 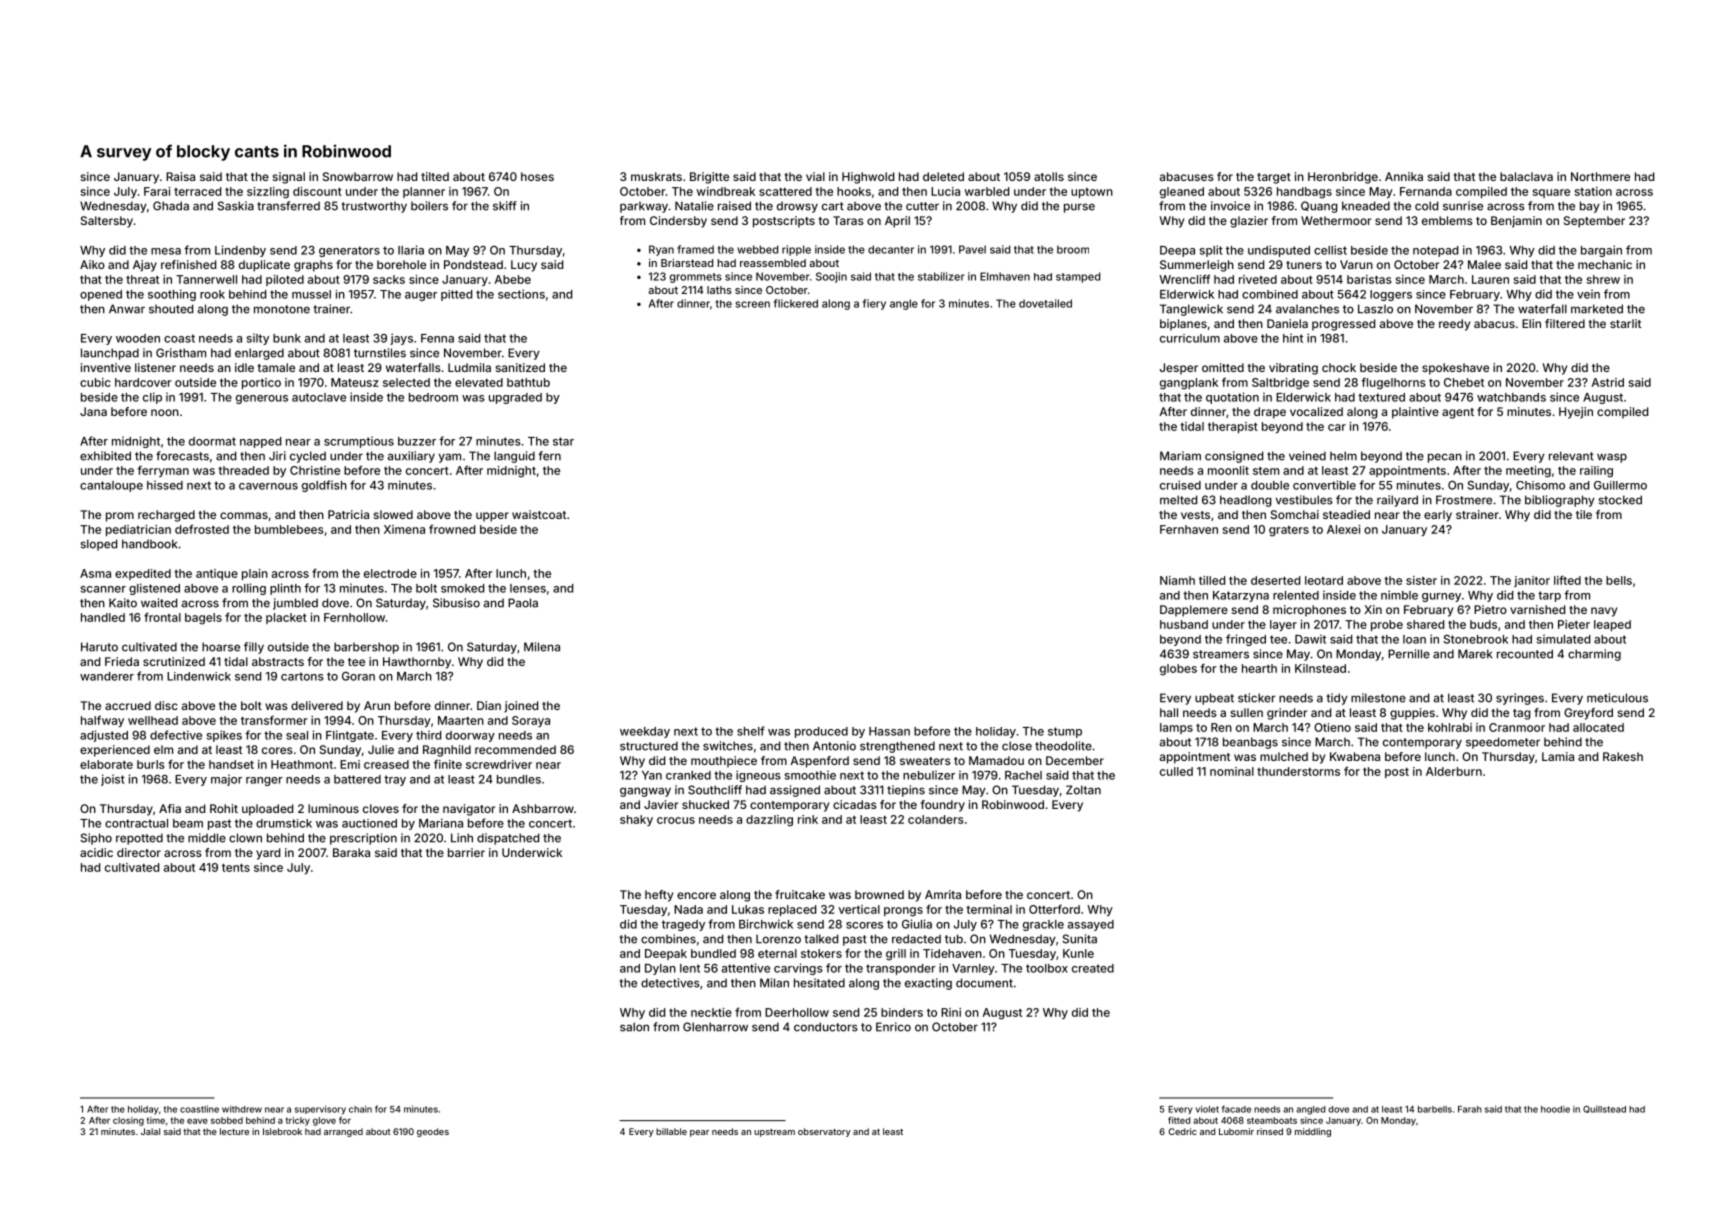 What do you see at coordinates (289, 178) in the screenshot?
I see `signal` at bounding box center [289, 178].
